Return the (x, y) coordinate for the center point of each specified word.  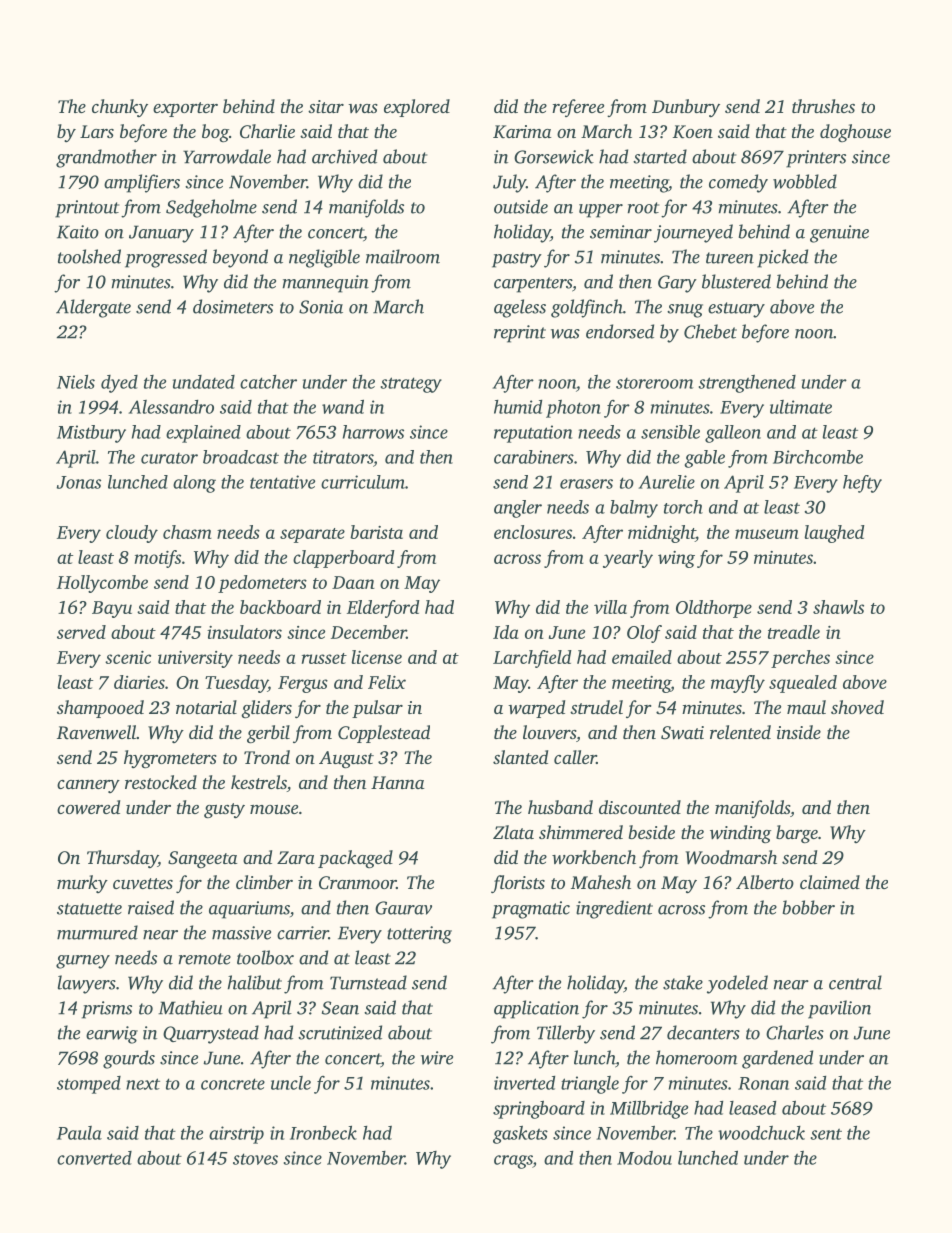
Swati (682, 733)
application (536, 1009)
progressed (166, 258)
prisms (107, 1010)
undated (204, 382)
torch (683, 507)
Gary (677, 284)
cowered (88, 807)
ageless (520, 308)
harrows (373, 432)
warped (536, 709)
